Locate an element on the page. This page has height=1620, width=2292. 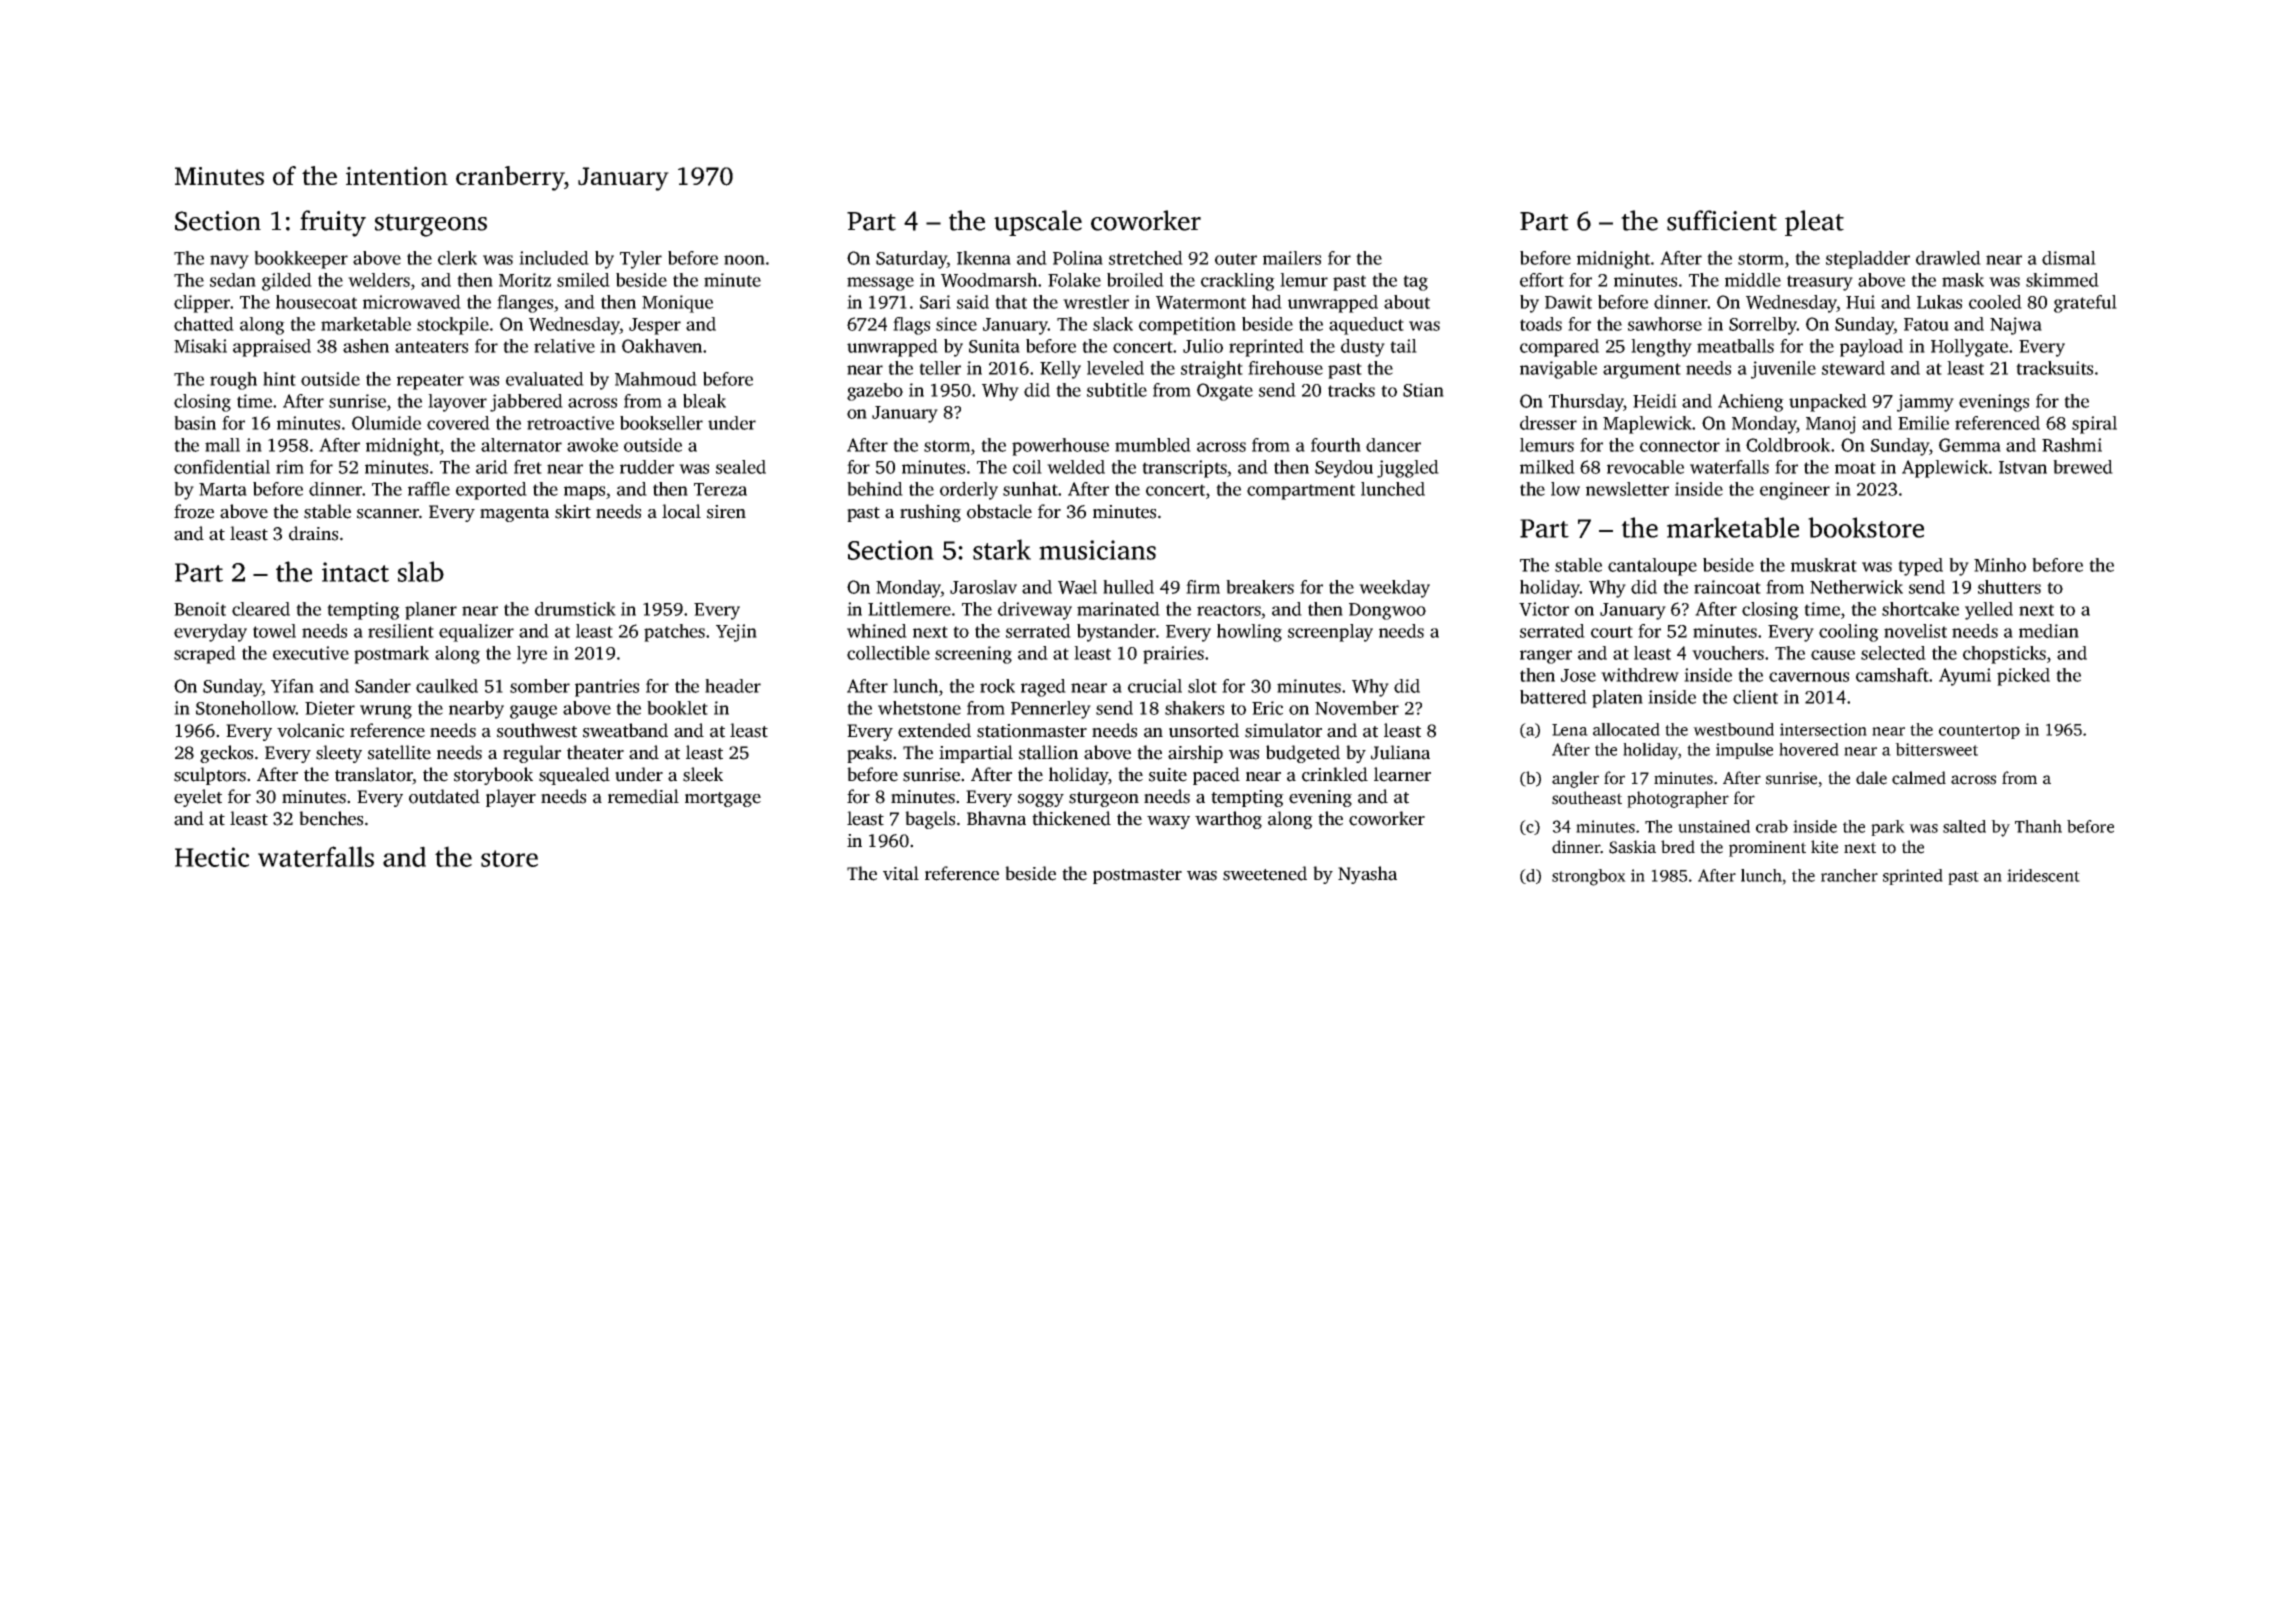
fruity is located at coordinates (333, 223).
